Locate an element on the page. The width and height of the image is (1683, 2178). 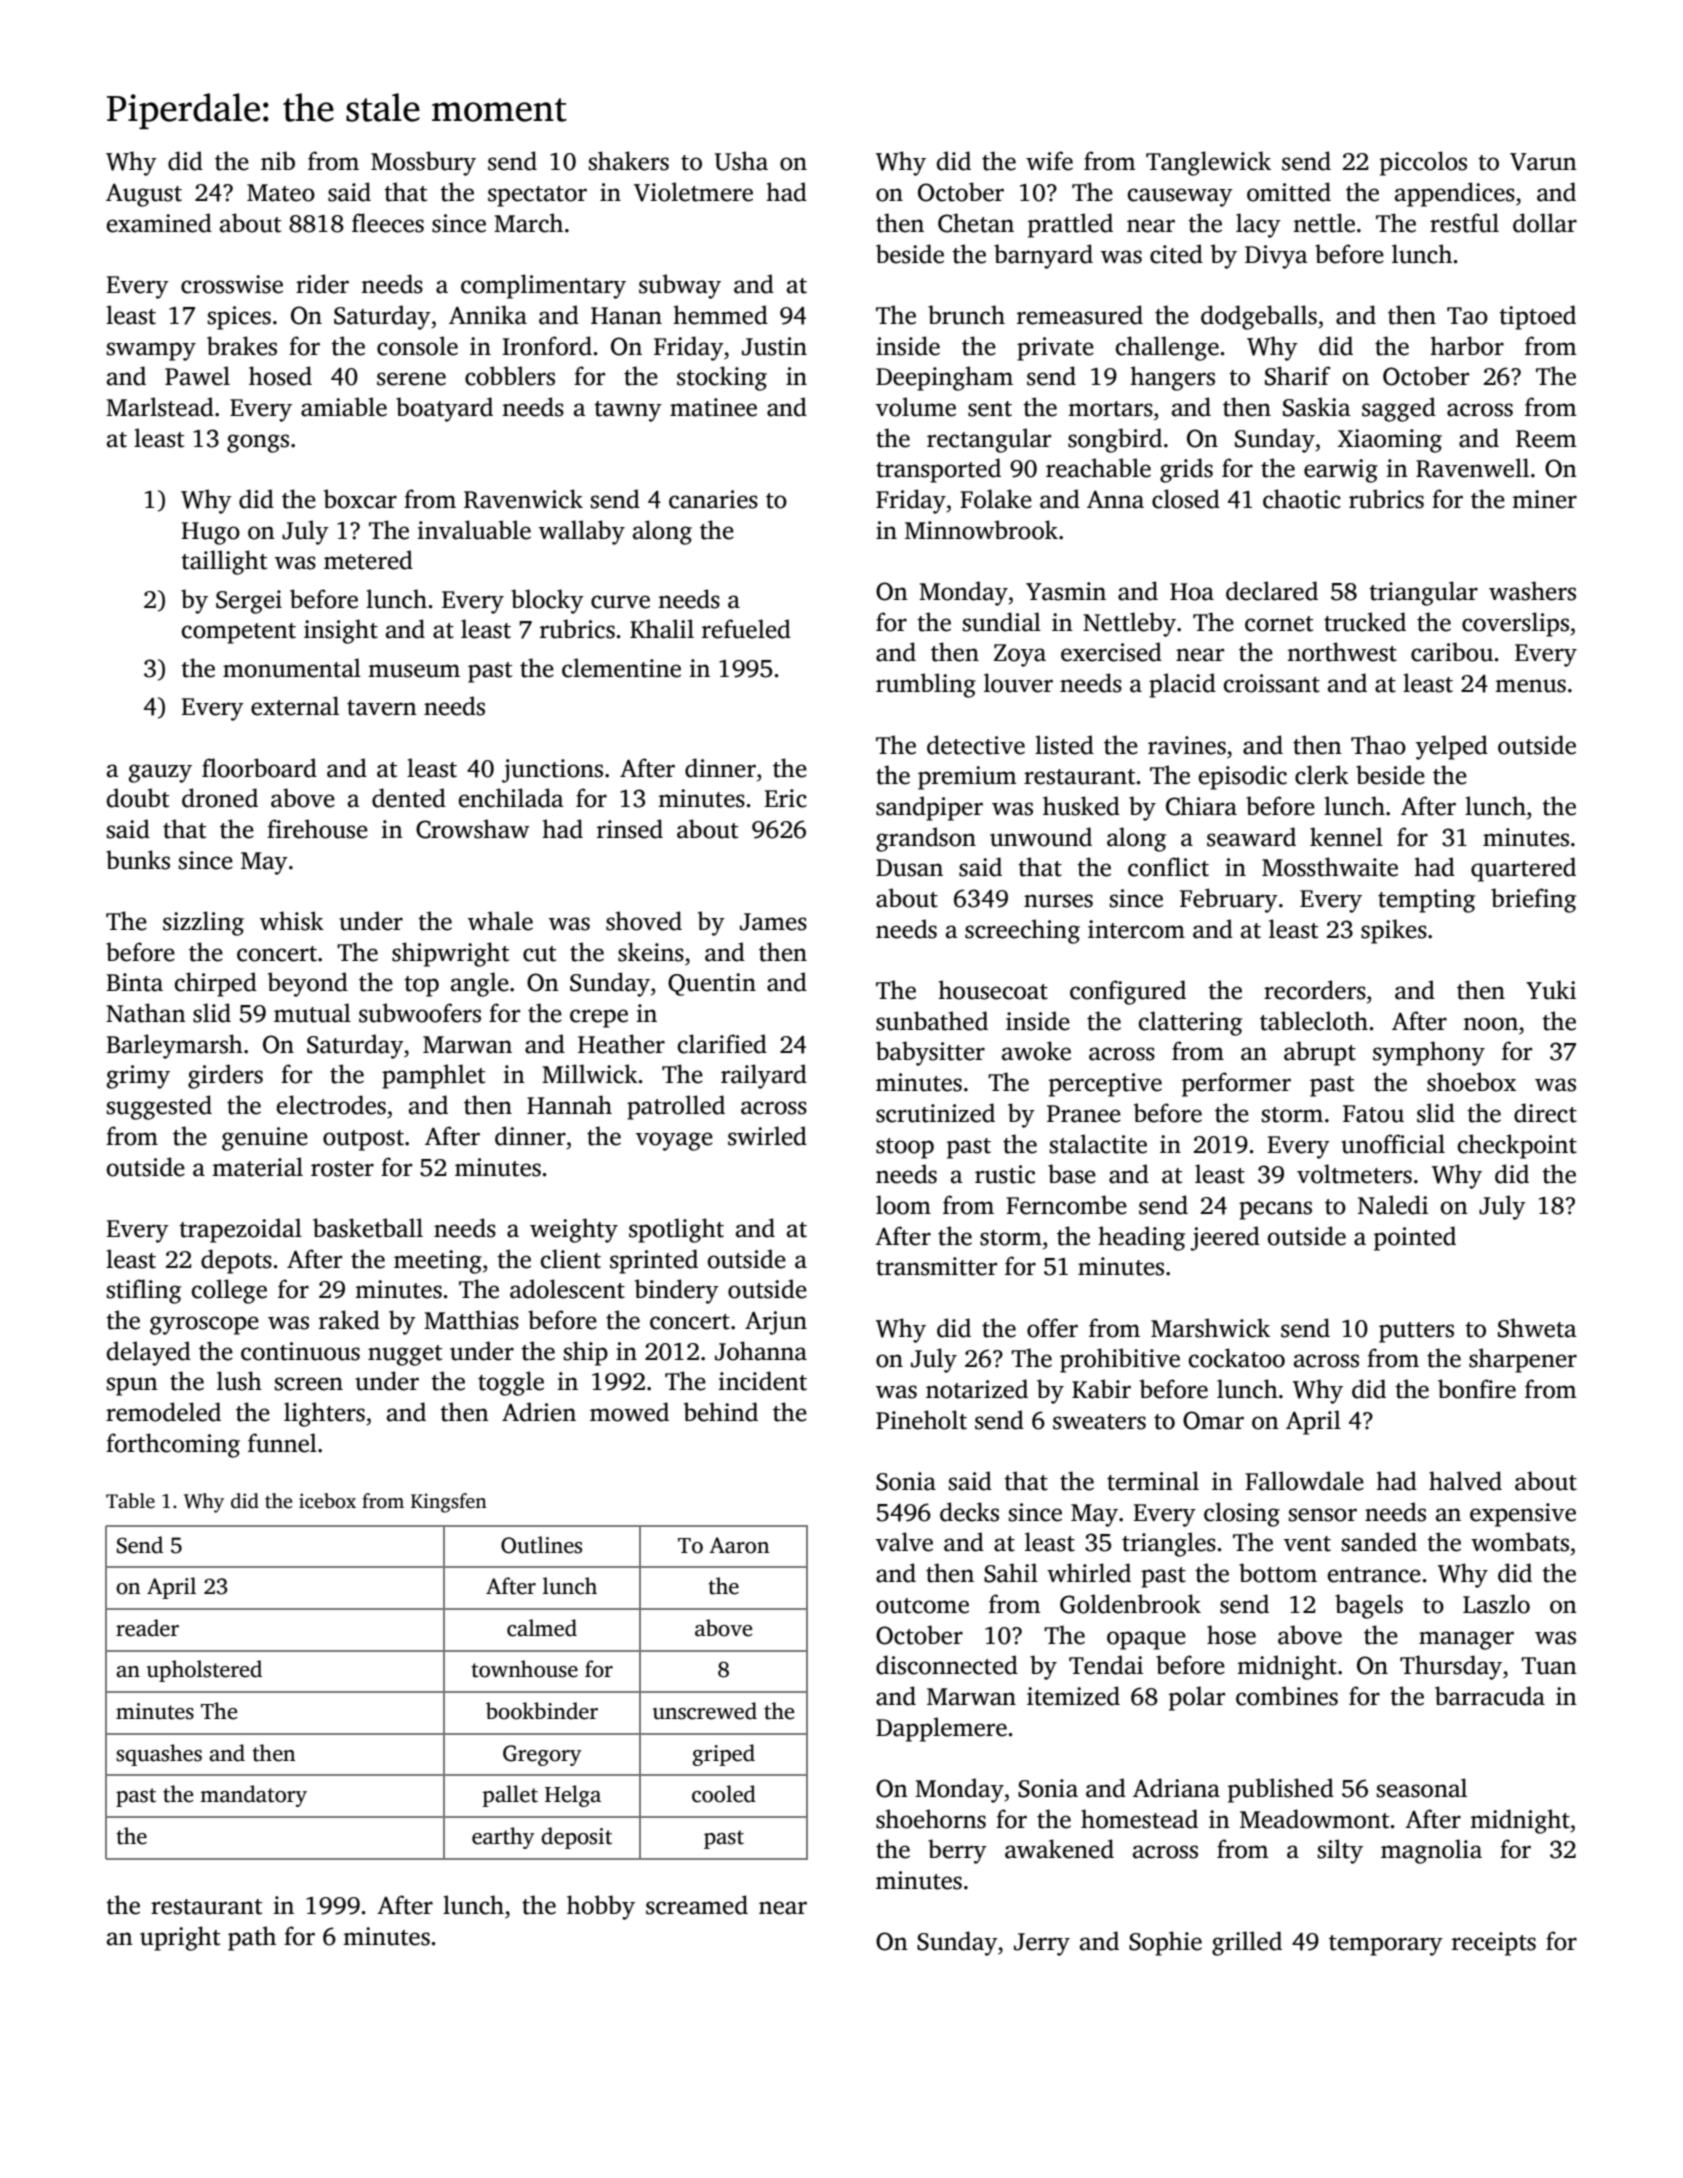
suggested is located at coordinates (159, 1107).
